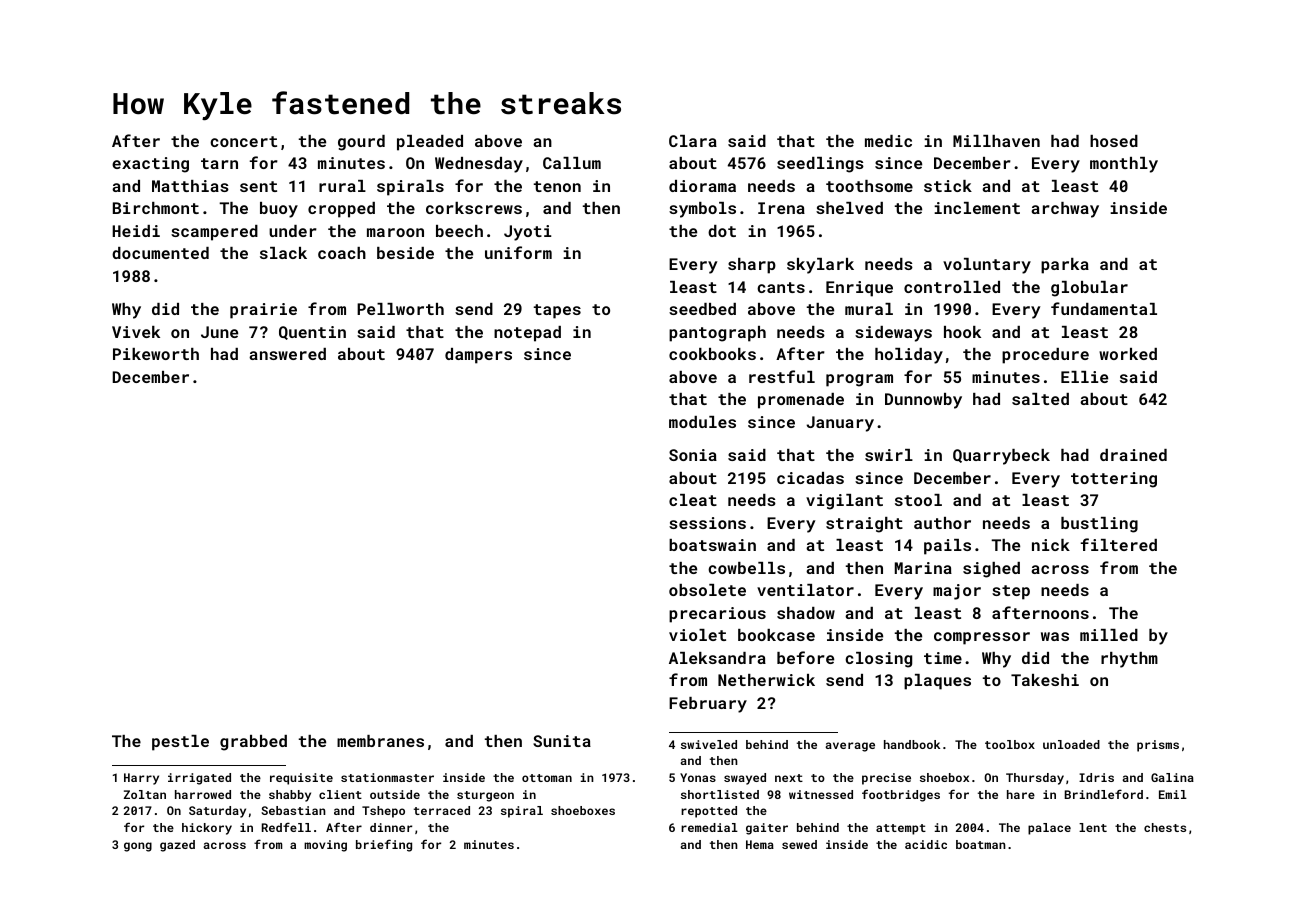 The width and height of the screenshot is (1308, 924). What do you see at coordinates (547, 778) in the screenshot?
I see `ottoman` at bounding box center [547, 778].
